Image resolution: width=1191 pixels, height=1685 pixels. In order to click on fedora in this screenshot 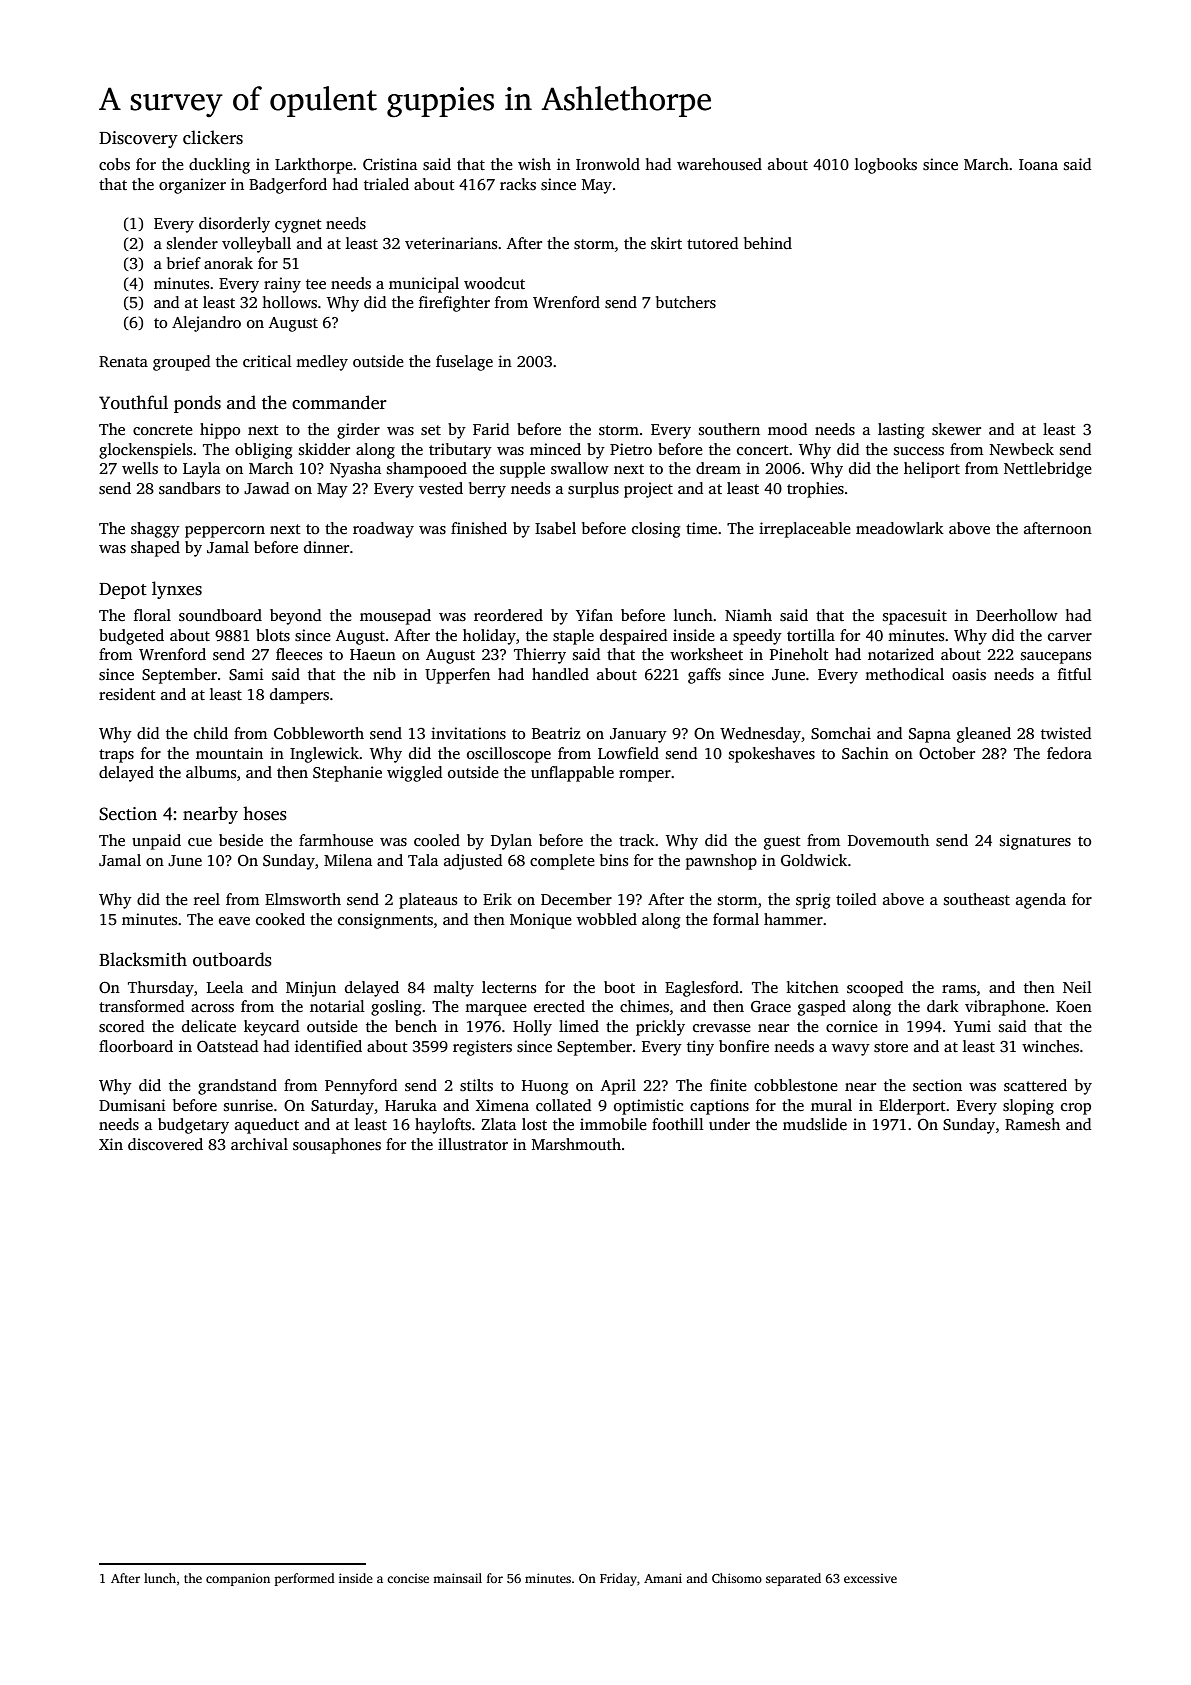, I will do `click(1069, 753)`.
